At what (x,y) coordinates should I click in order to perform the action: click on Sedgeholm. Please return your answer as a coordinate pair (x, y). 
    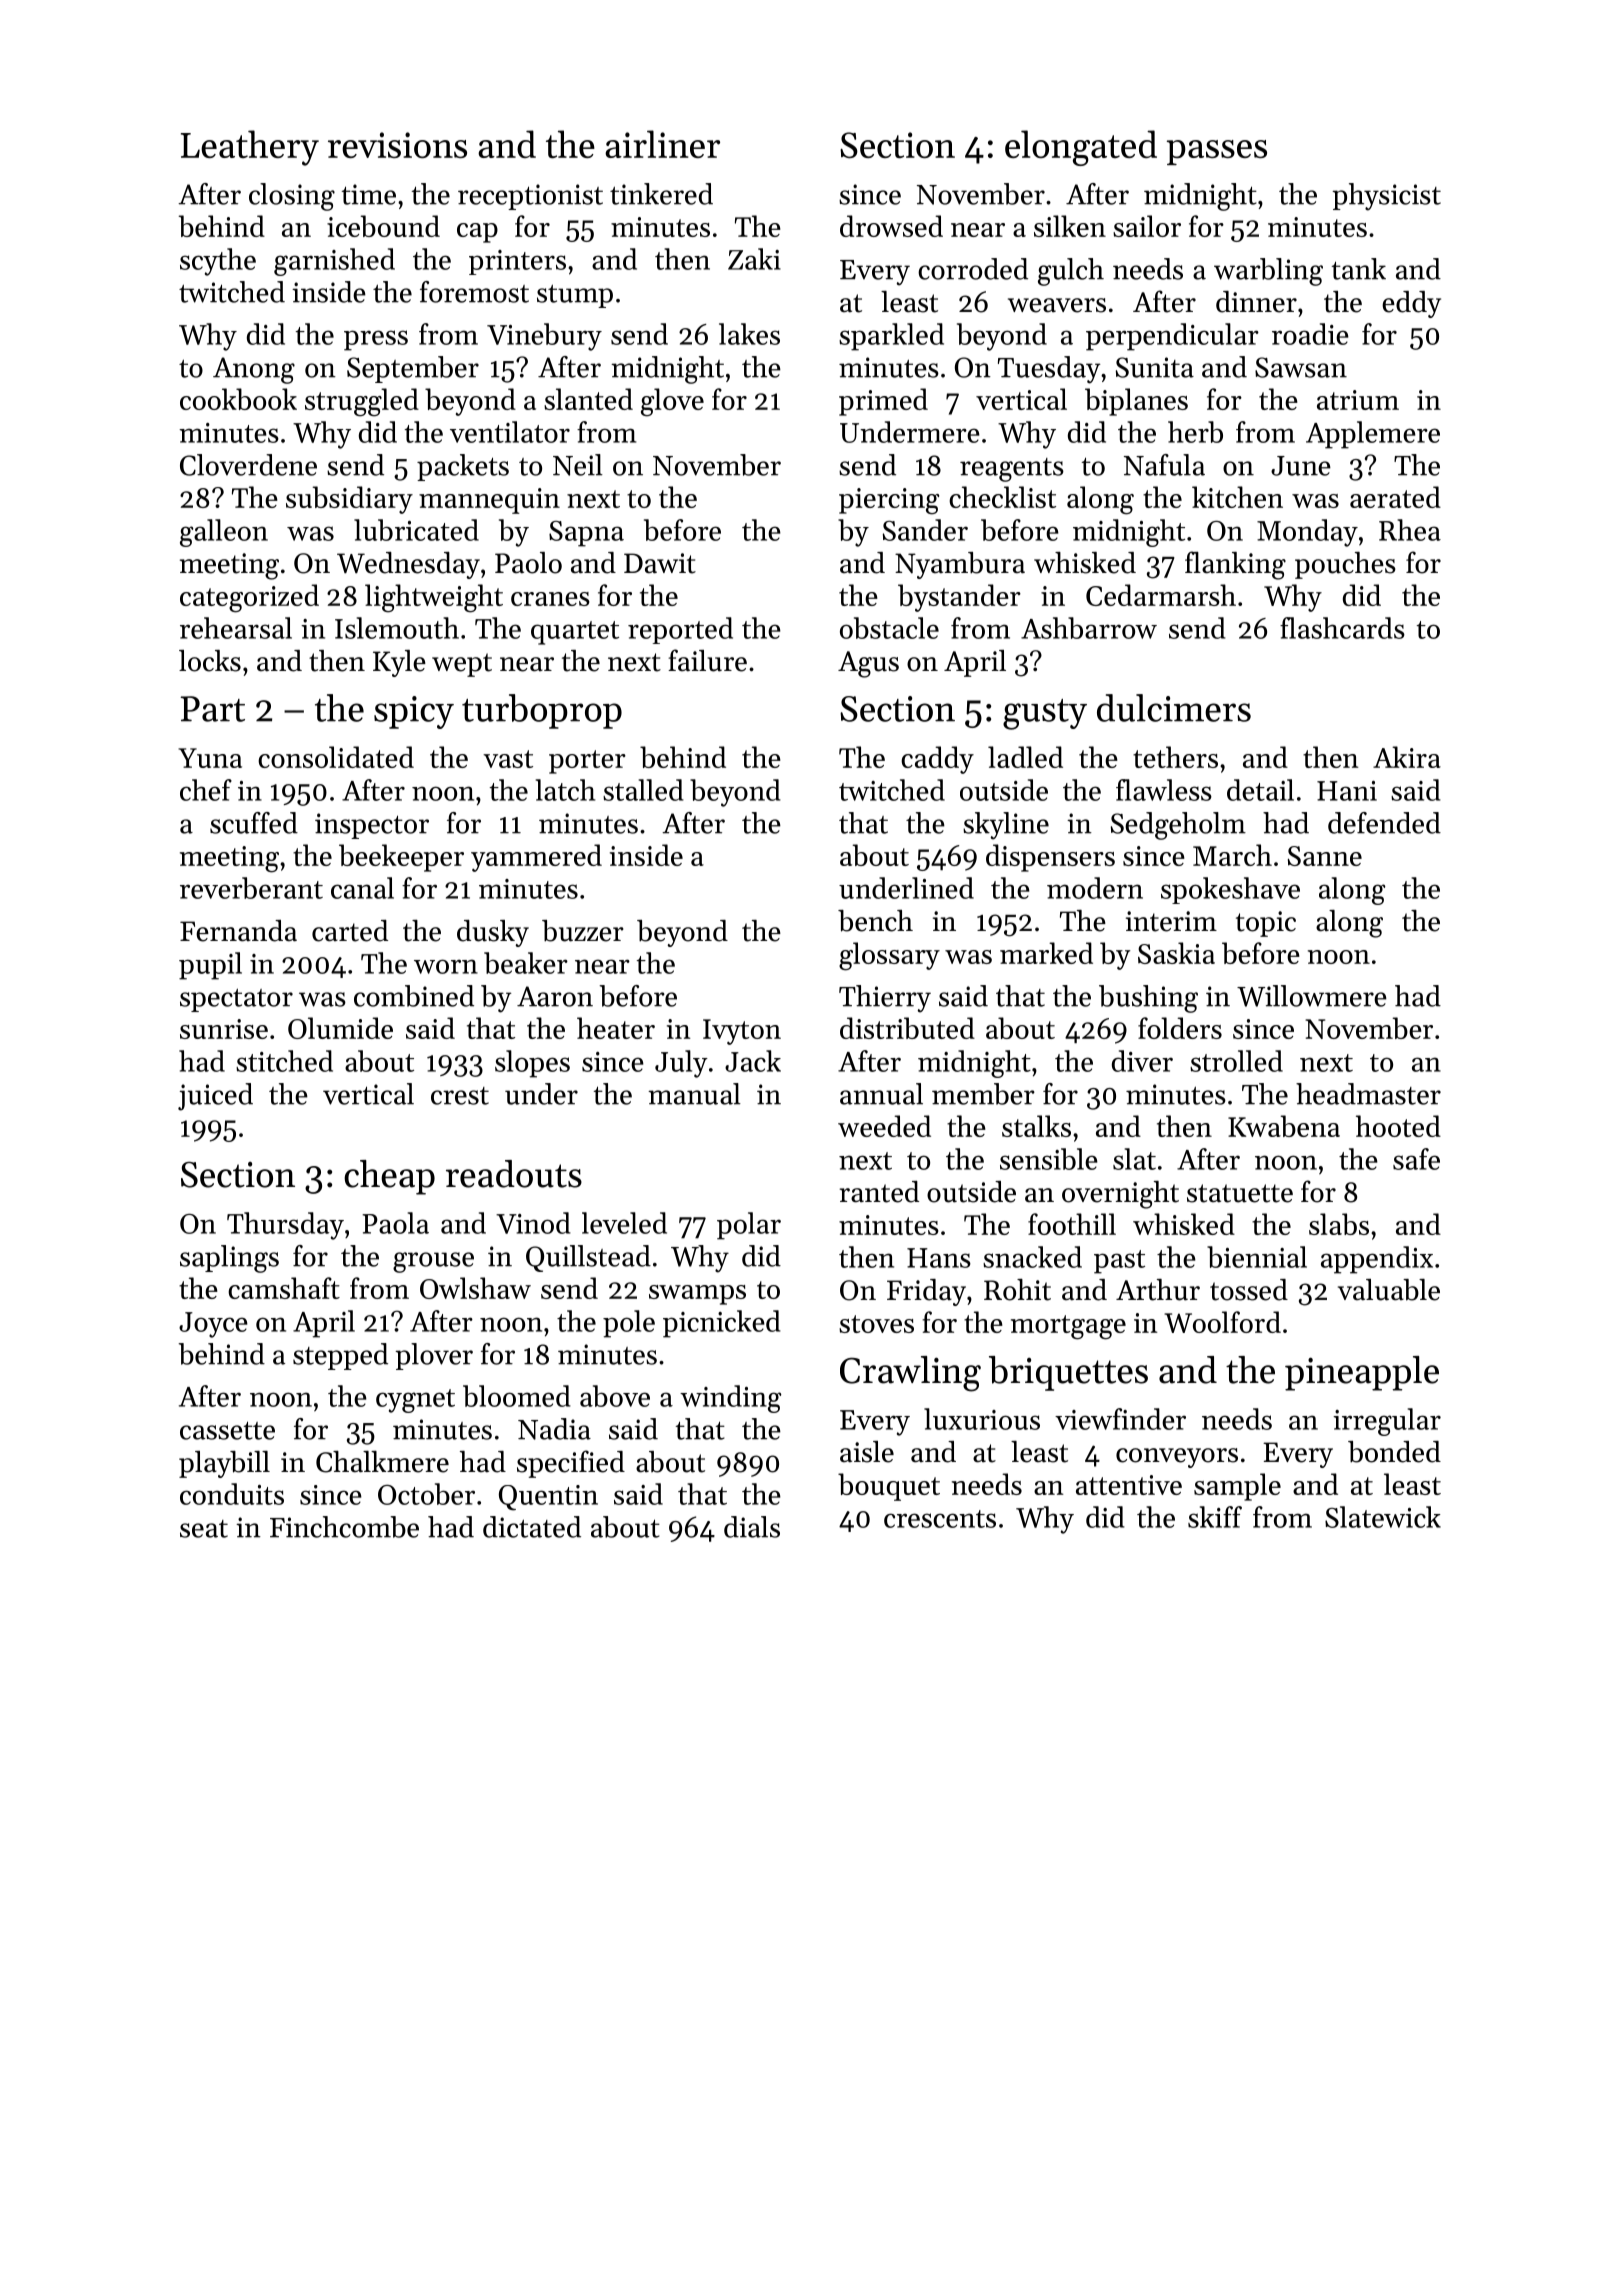
    Looking at the image, I should click on (1178, 826).
